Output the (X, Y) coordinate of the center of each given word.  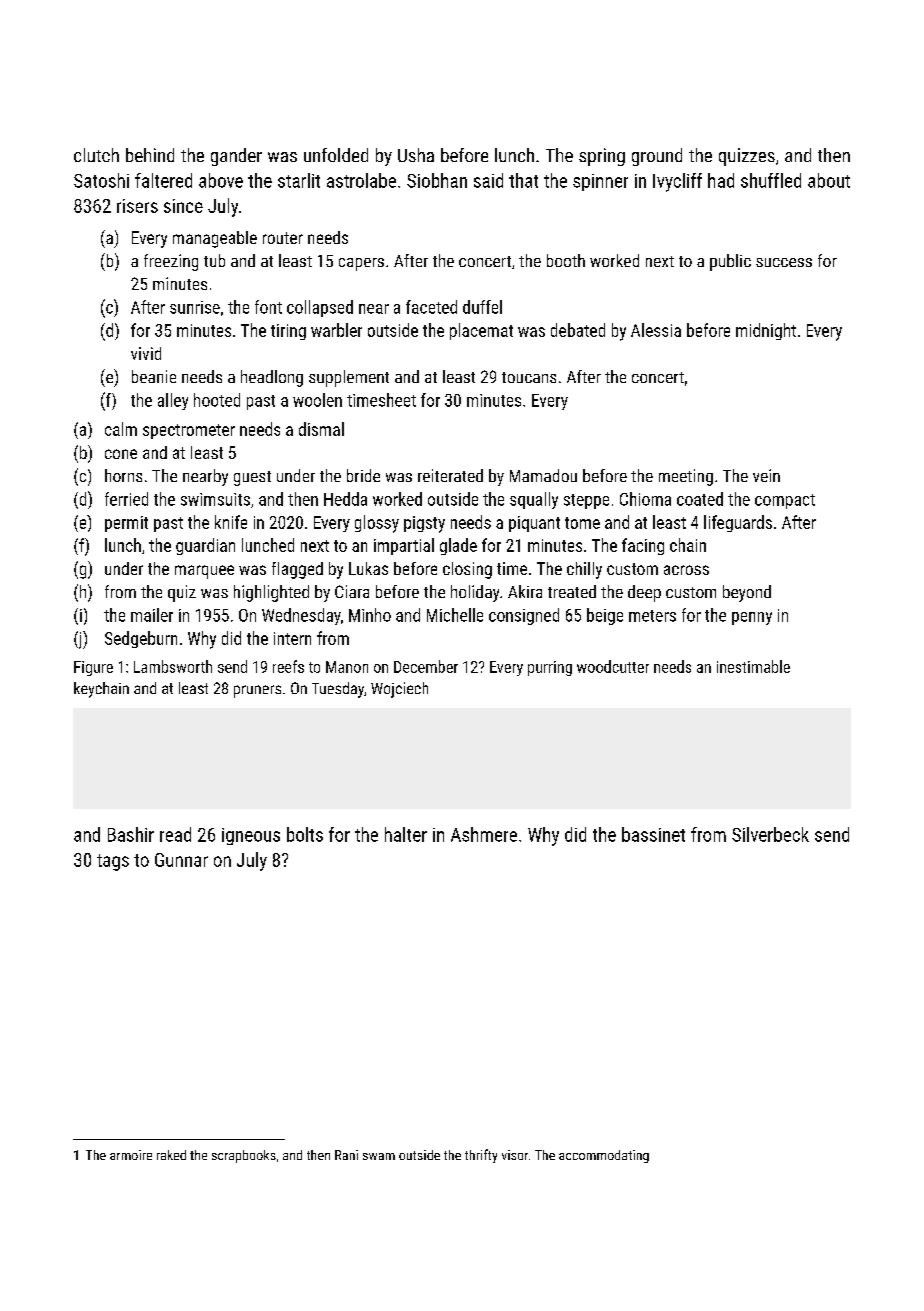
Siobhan (437, 180)
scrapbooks (244, 1156)
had (721, 180)
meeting (686, 477)
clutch (96, 155)
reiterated (450, 475)
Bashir (131, 834)
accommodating (604, 1156)
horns (123, 475)
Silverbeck (770, 834)
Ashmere (484, 834)
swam (379, 1156)
